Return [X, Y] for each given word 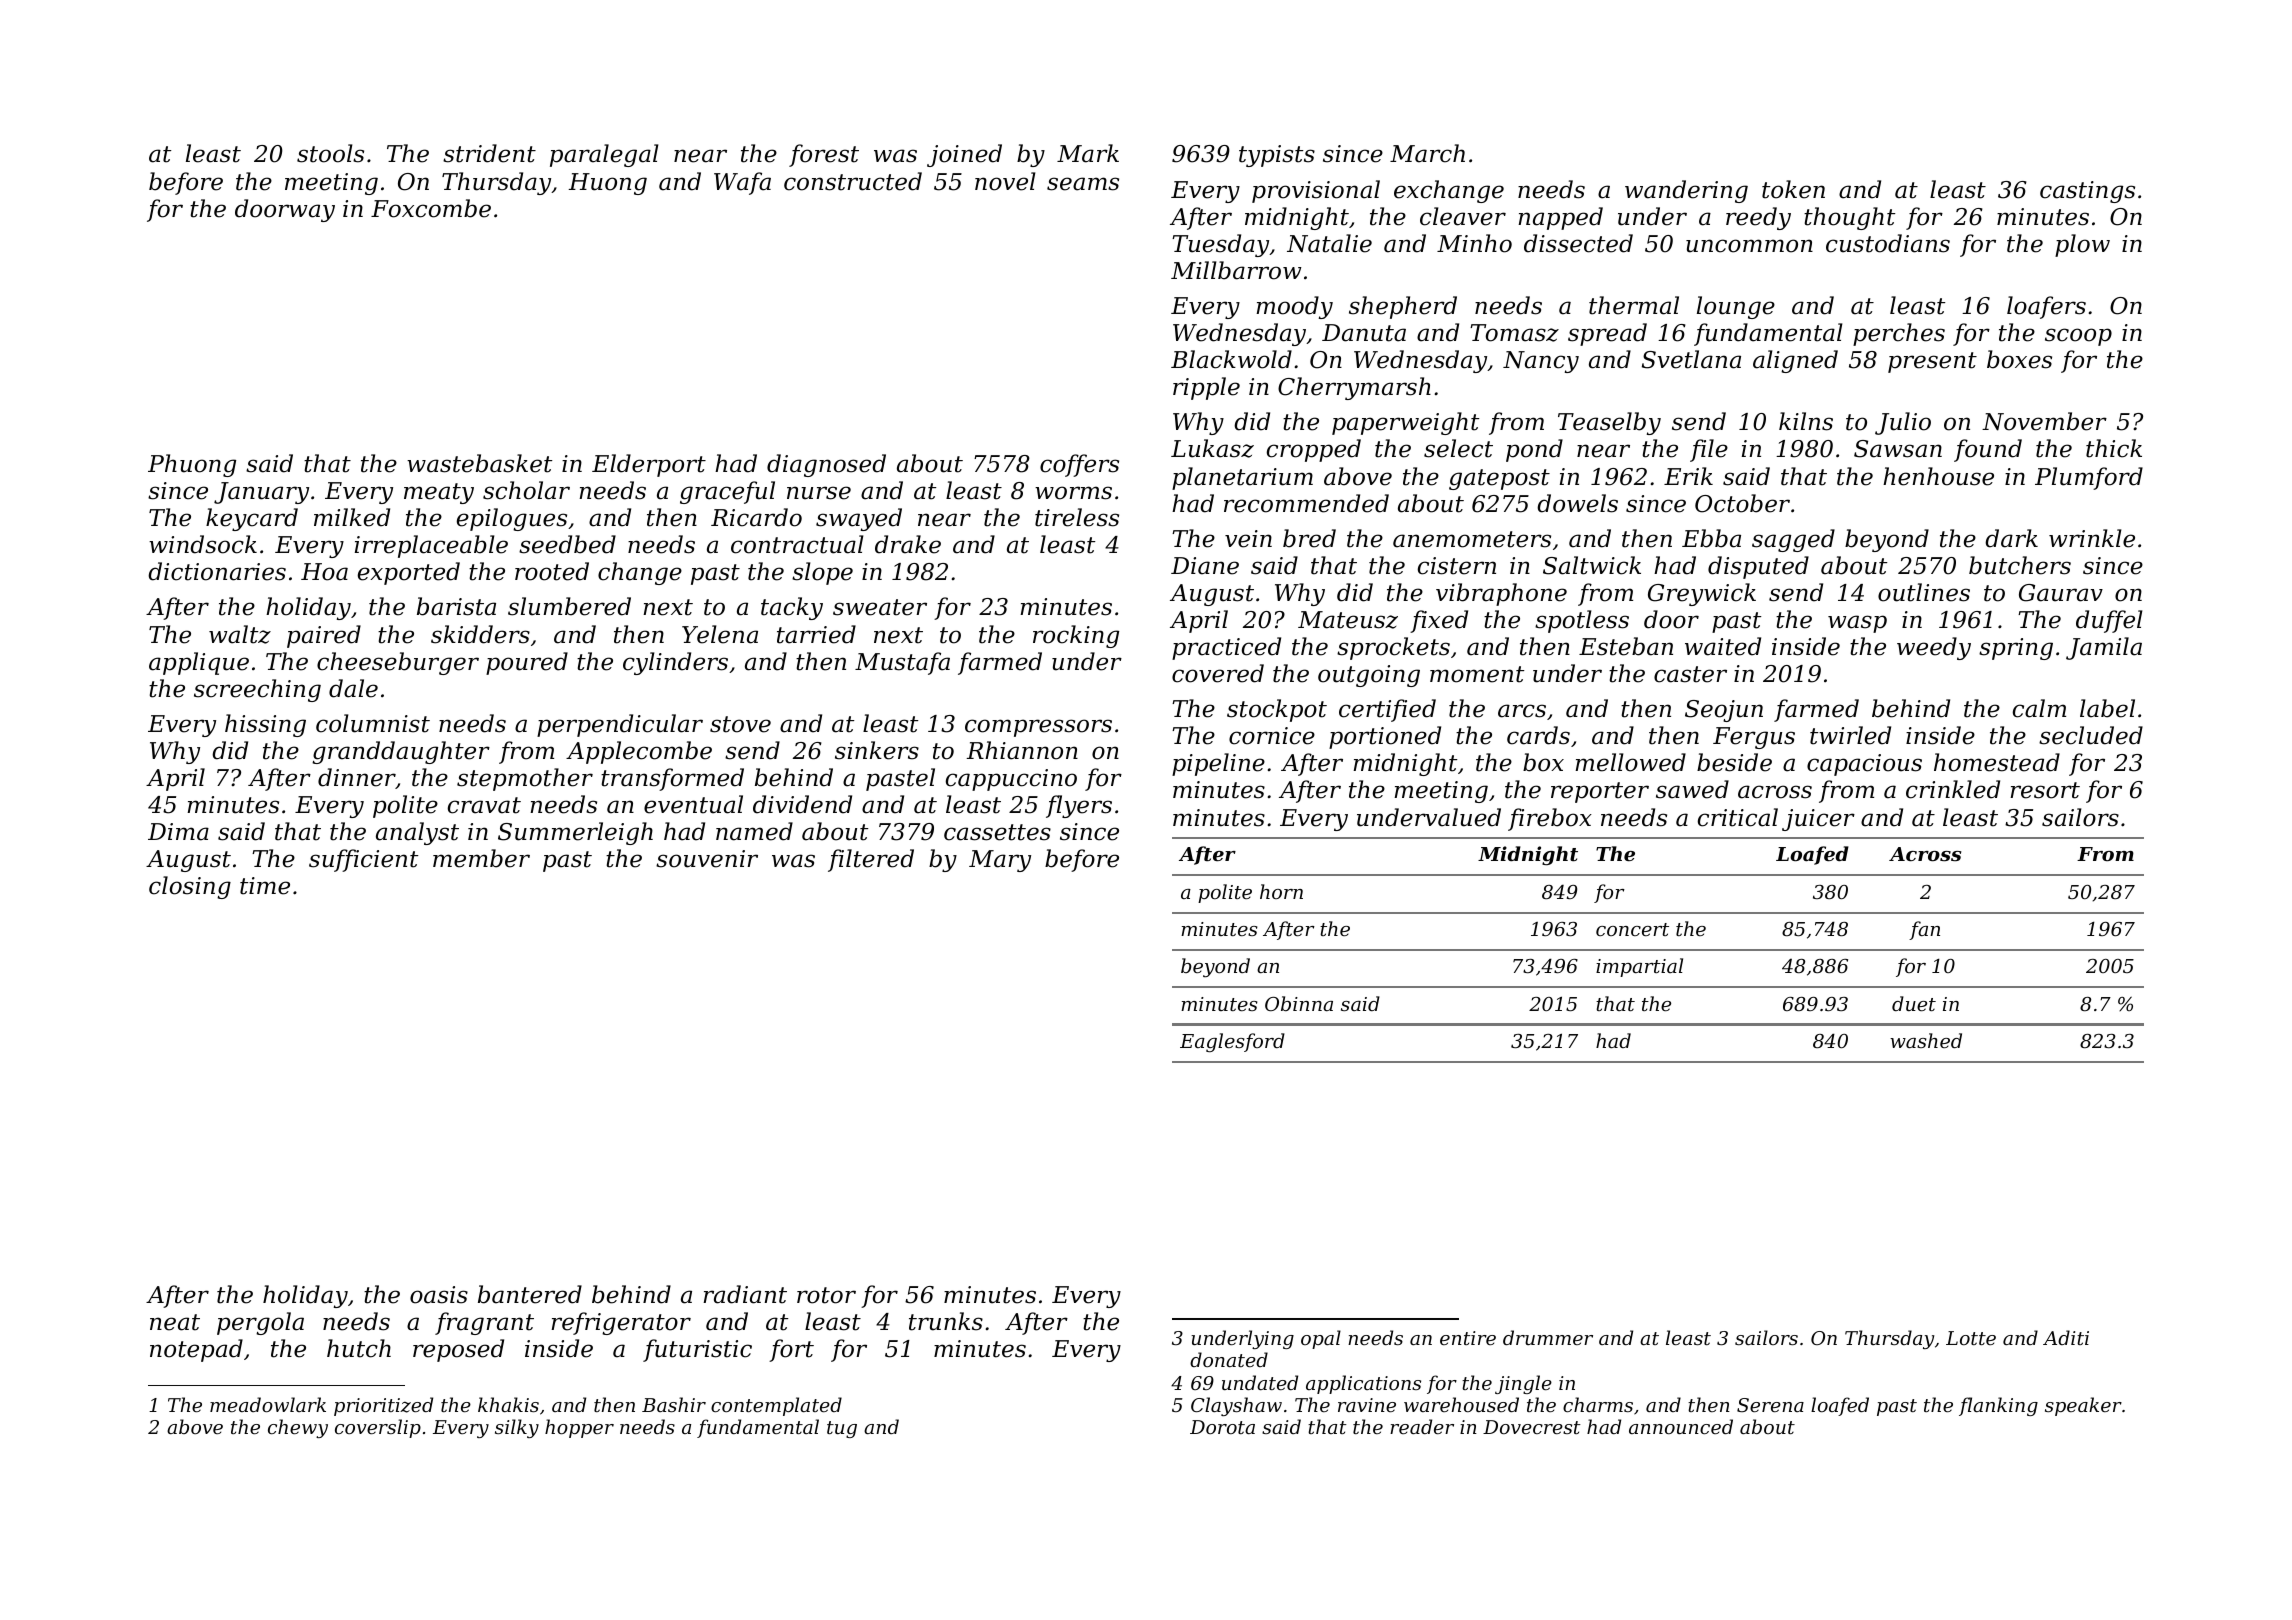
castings [2087, 192]
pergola [260, 1323]
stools [330, 153]
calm [2039, 708]
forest [824, 155]
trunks [946, 1321]
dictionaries [217, 571]
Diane [1205, 566]
